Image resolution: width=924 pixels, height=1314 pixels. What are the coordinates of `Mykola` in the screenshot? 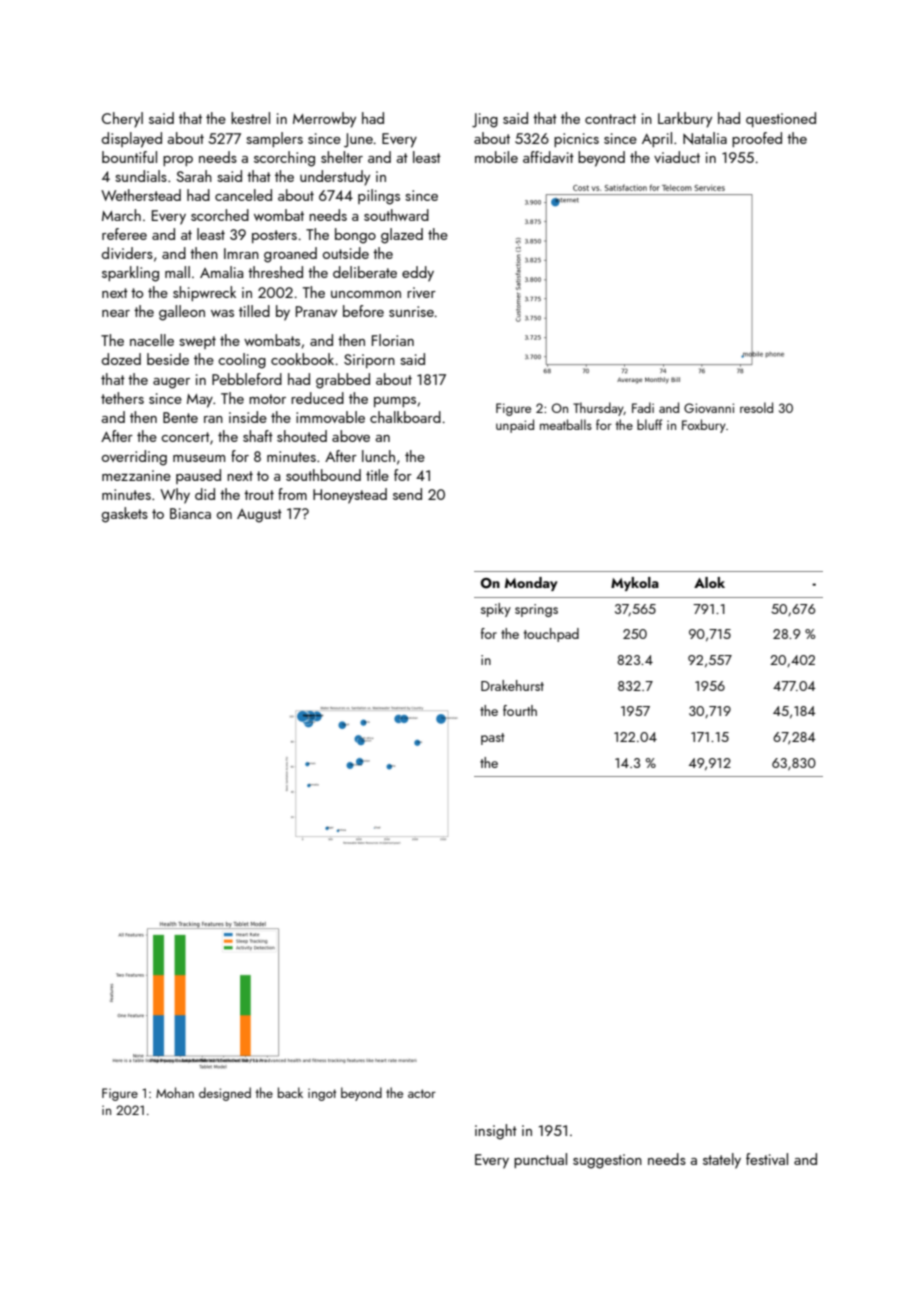 It's located at (635, 584).
